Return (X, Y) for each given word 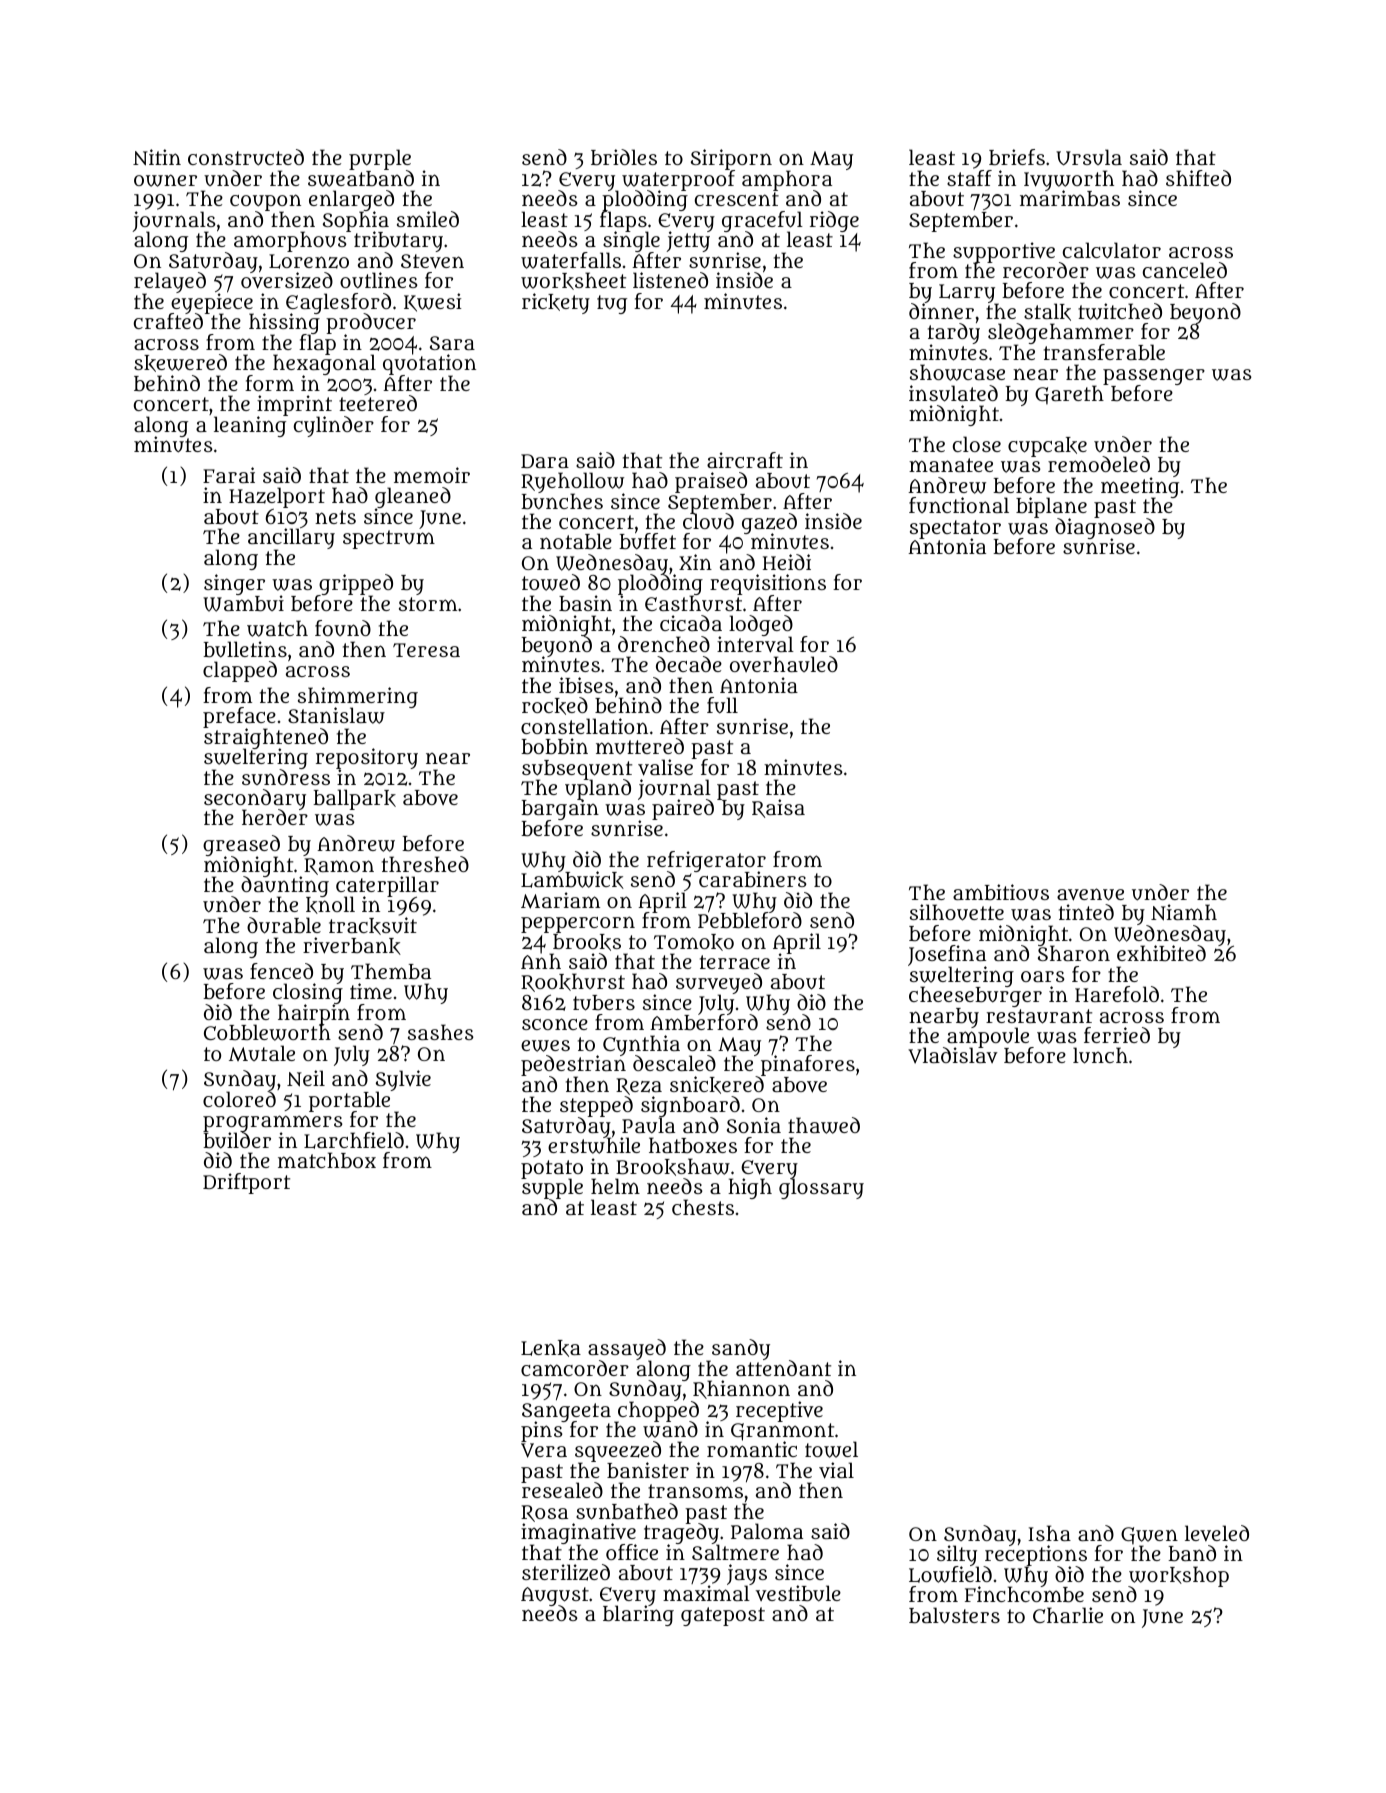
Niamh (1184, 912)
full (722, 705)
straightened (266, 738)
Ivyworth (1069, 180)
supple (552, 1189)
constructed (246, 157)
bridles (624, 157)
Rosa (544, 1513)
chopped (657, 1411)
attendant (783, 1368)
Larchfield (354, 1140)
